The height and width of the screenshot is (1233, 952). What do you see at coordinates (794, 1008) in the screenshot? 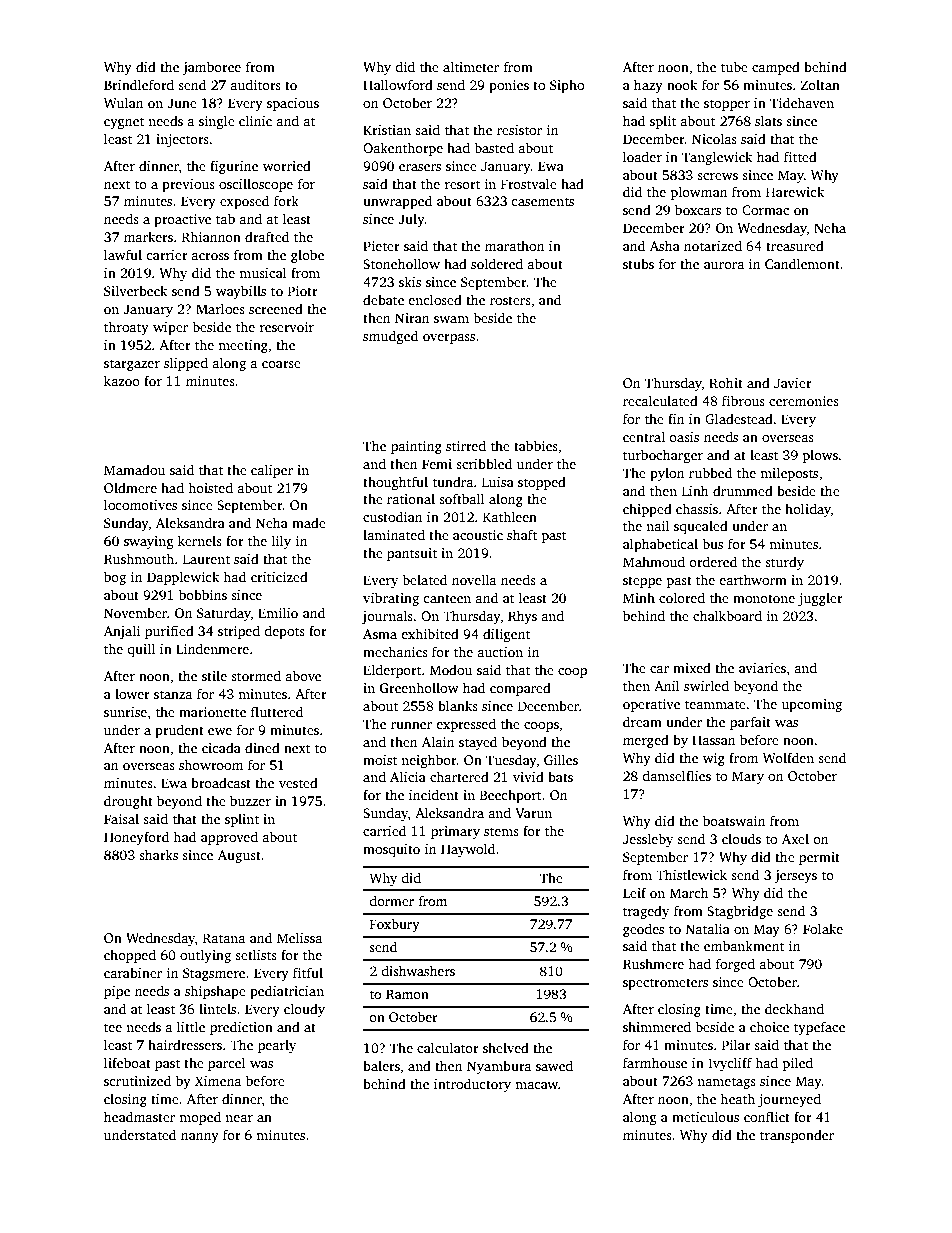
I see `deckhand` at bounding box center [794, 1008].
